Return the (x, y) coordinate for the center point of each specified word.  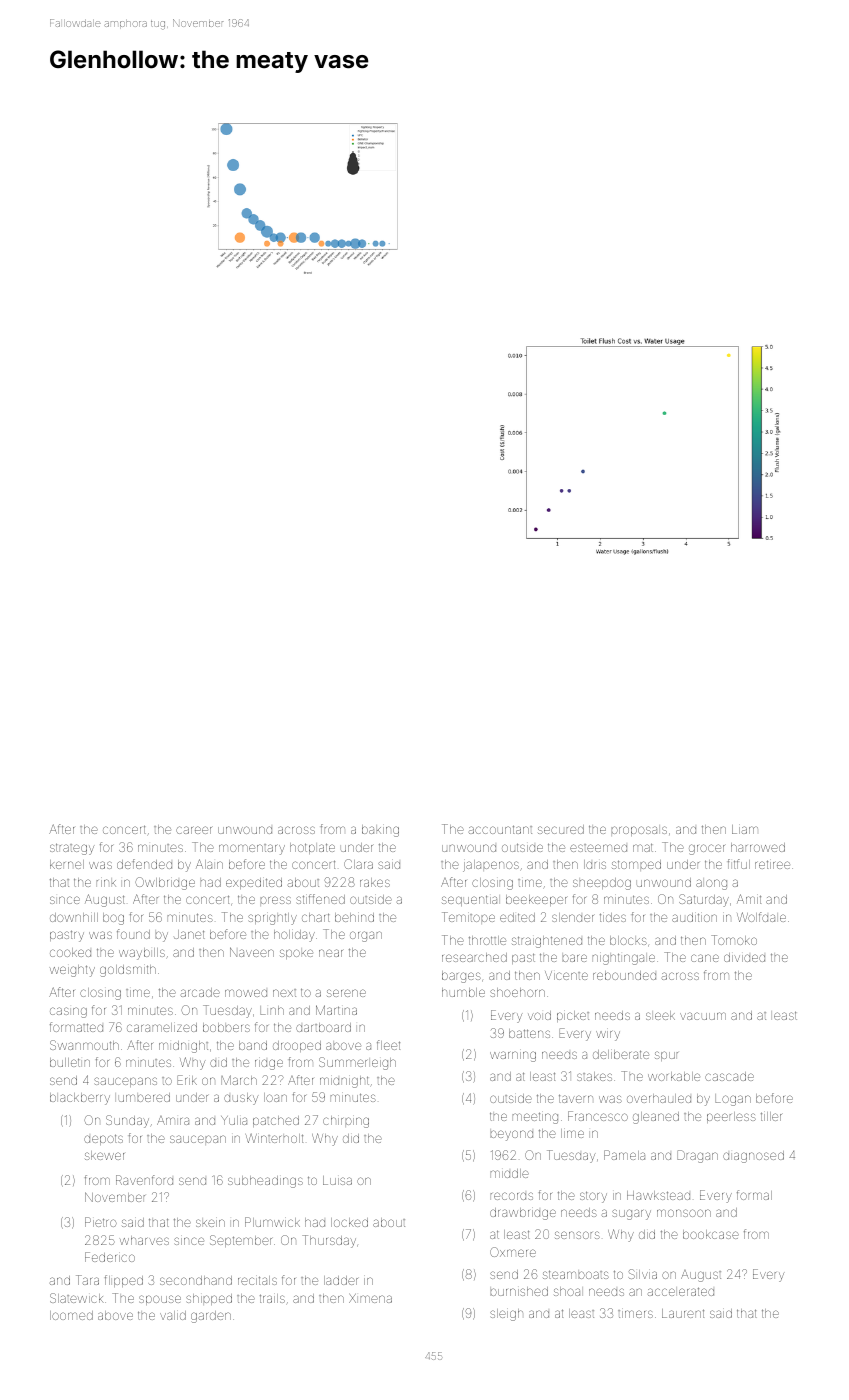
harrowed (758, 847)
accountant (500, 829)
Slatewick (77, 1298)
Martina (336, 1010)
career (194, 830)
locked (349, 1222)
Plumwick (272, 1222)
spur (666, 1056)
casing (68, 1012)
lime (572, 1133)
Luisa (337, 1180)
